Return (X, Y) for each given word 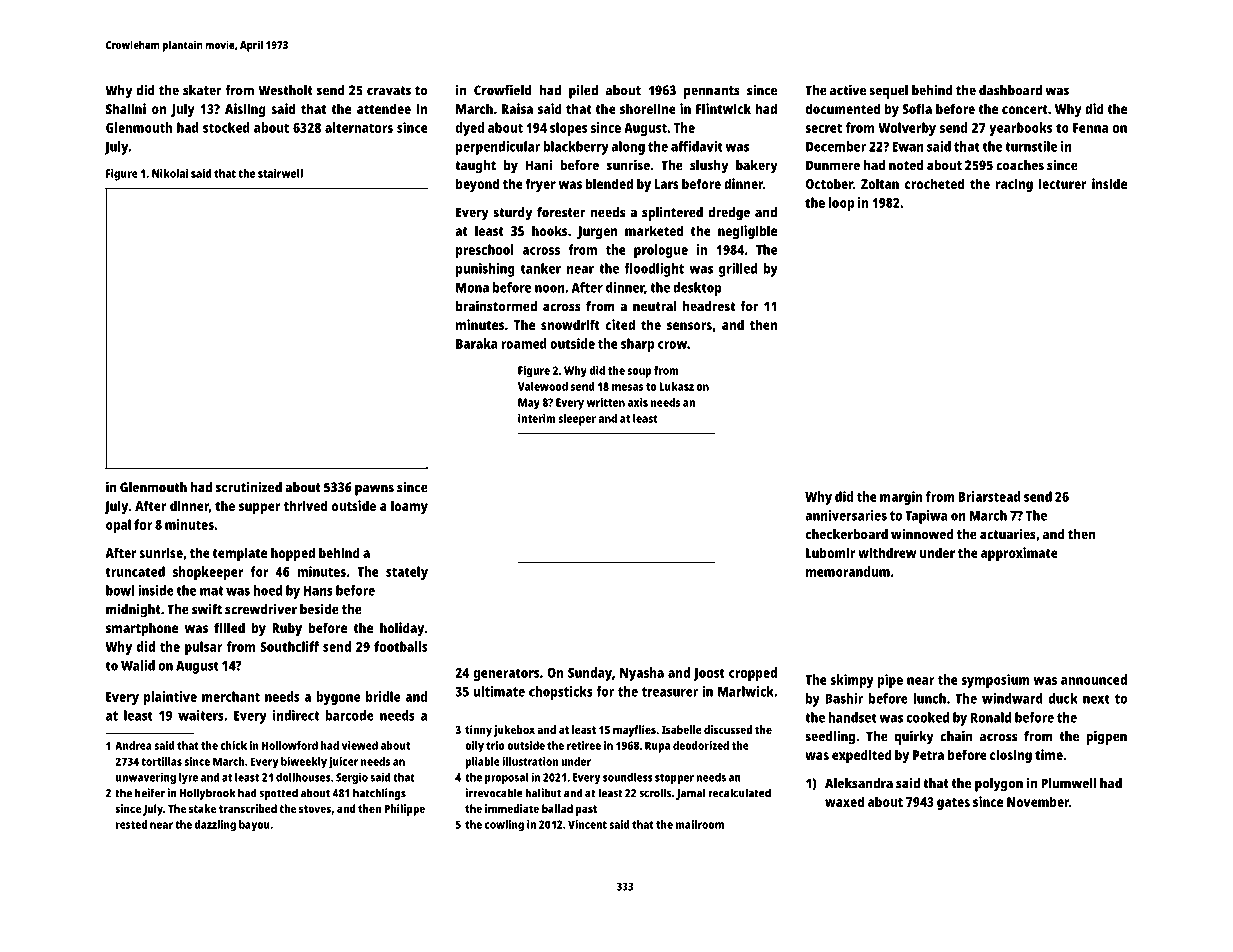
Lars (666, 184)
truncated (135, 571)
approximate (1019, 554)
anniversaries (846, 515)
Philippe (404, 810)
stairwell (280, 173)
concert (1025, 109)
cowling (504, 826)
